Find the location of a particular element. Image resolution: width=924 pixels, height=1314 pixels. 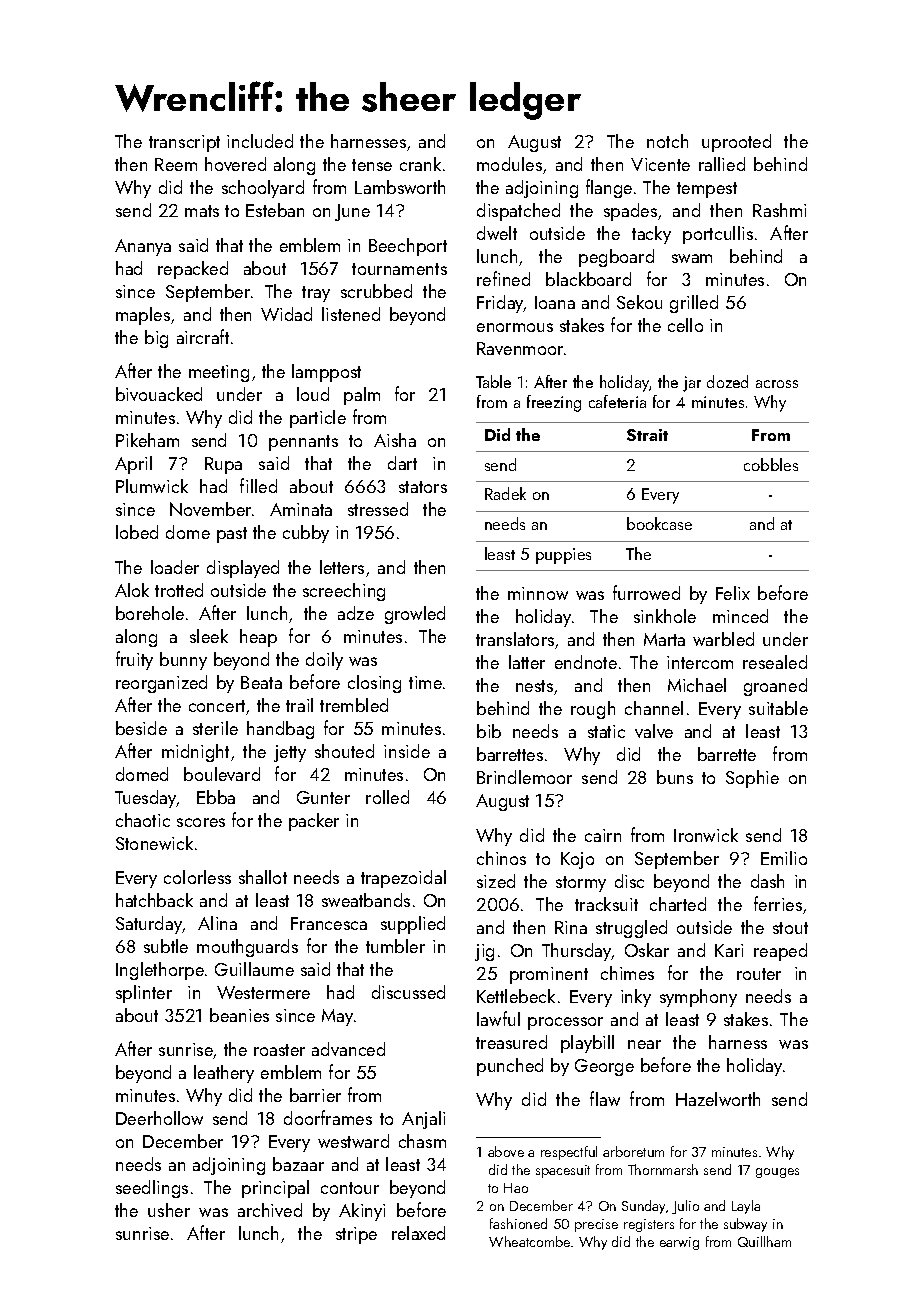

relaxed is located at coordinates (418, 1233).
